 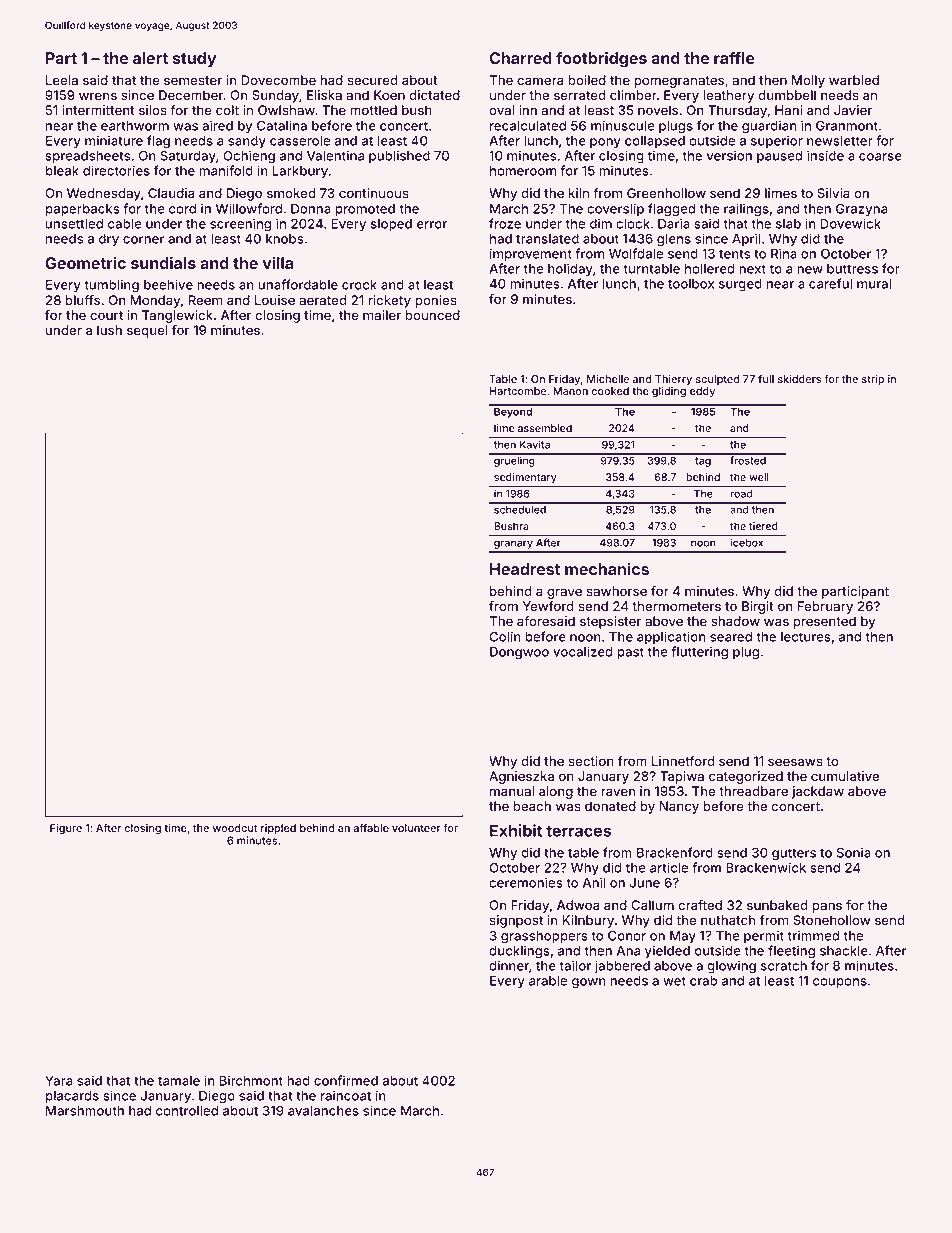 What do you see at coordinates (509, 965) in the document?
I see `dinner` at bounding box center [509, 965].
